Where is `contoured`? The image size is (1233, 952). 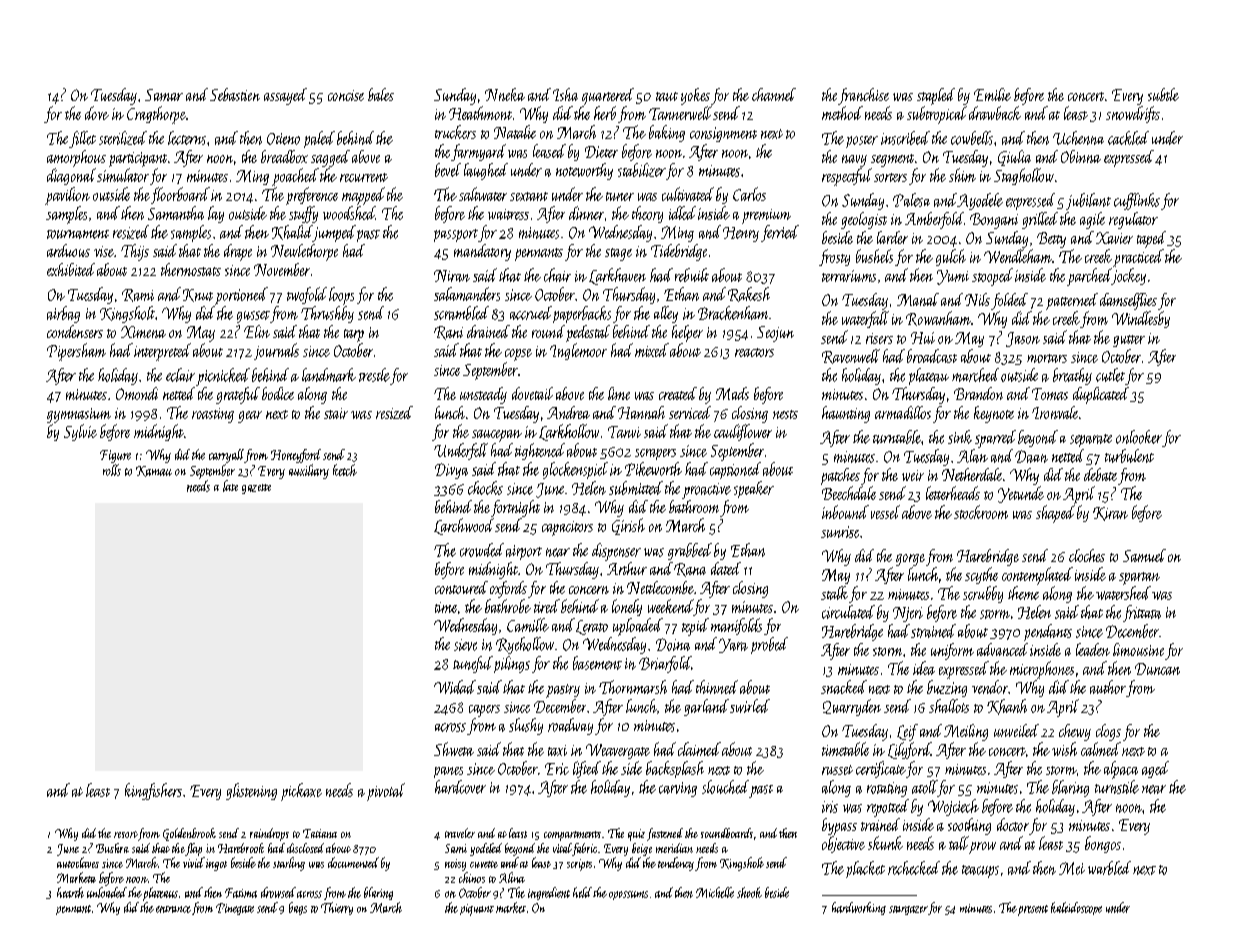 contoured is located at coordinates (461, 587).
